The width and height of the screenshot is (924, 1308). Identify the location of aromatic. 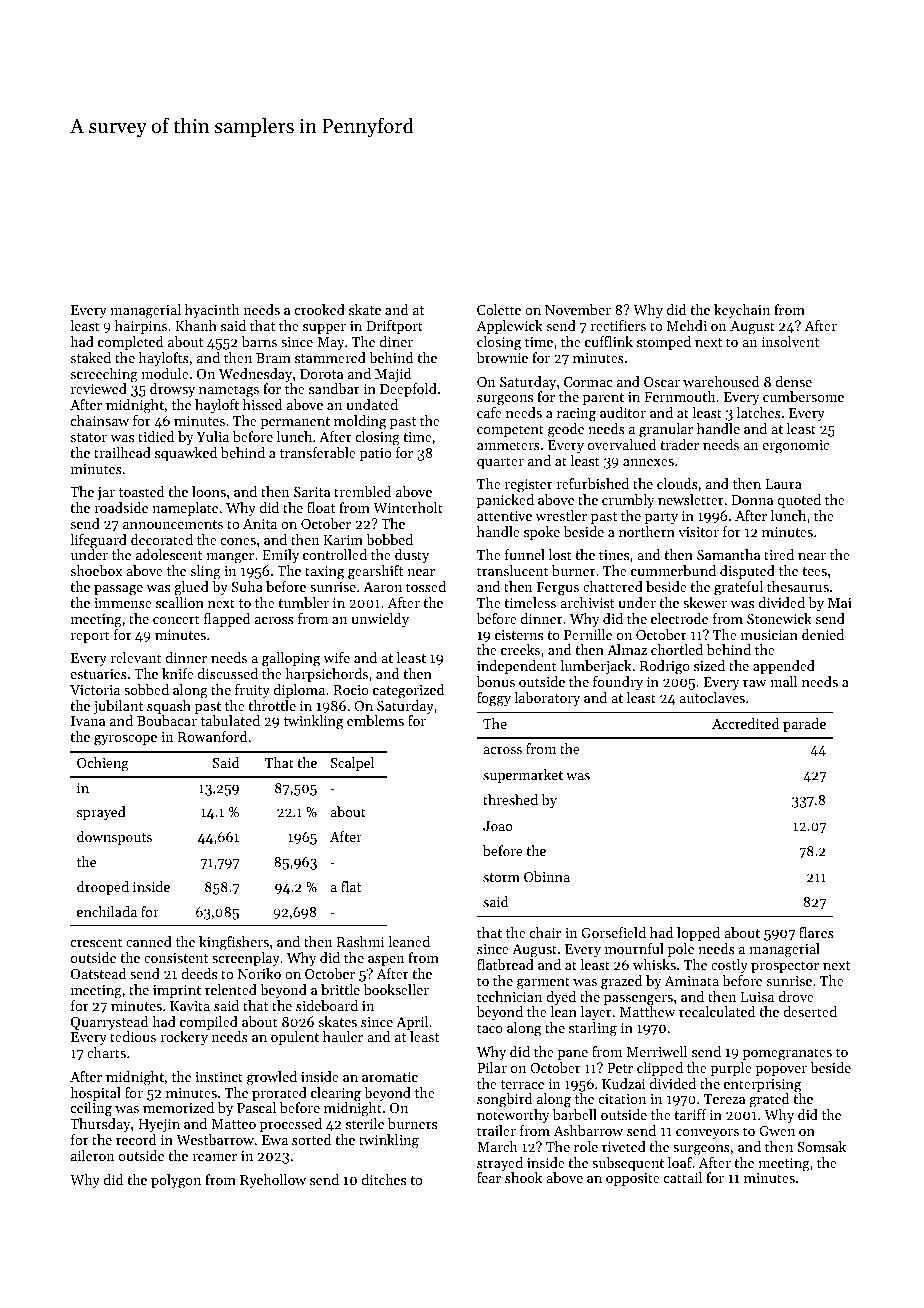
(390, 1077).
